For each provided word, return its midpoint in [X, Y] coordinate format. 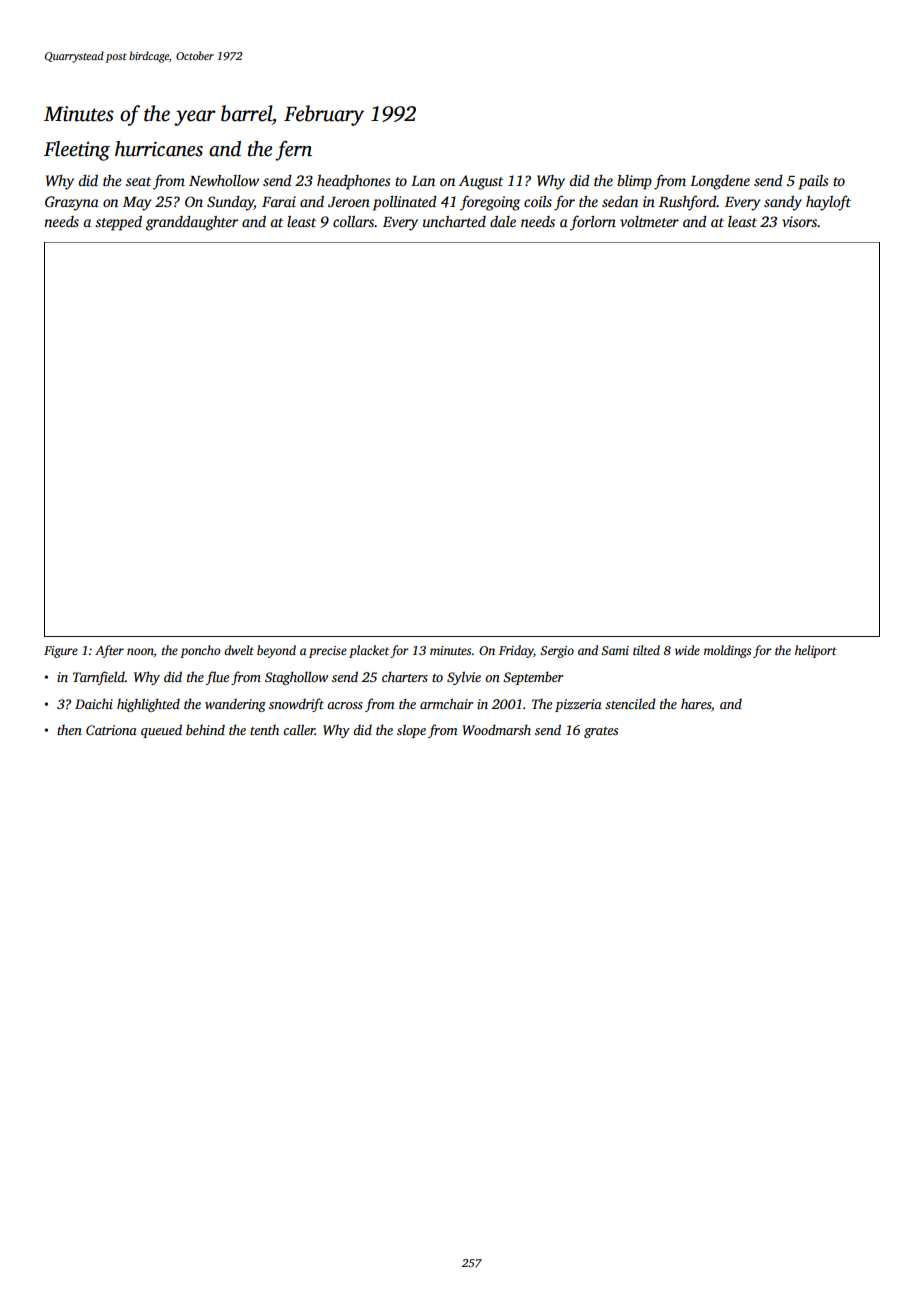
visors [799, 221]
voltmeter [649, 221]
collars [353, 221]
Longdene [720, 182]
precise [328, 652]
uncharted [454, 221]
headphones [354, 182]
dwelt [239, 650]
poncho [200, 651]
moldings [727, 651]
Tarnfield [99, 678]
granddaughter [192, 223]
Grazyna [72, 203]
